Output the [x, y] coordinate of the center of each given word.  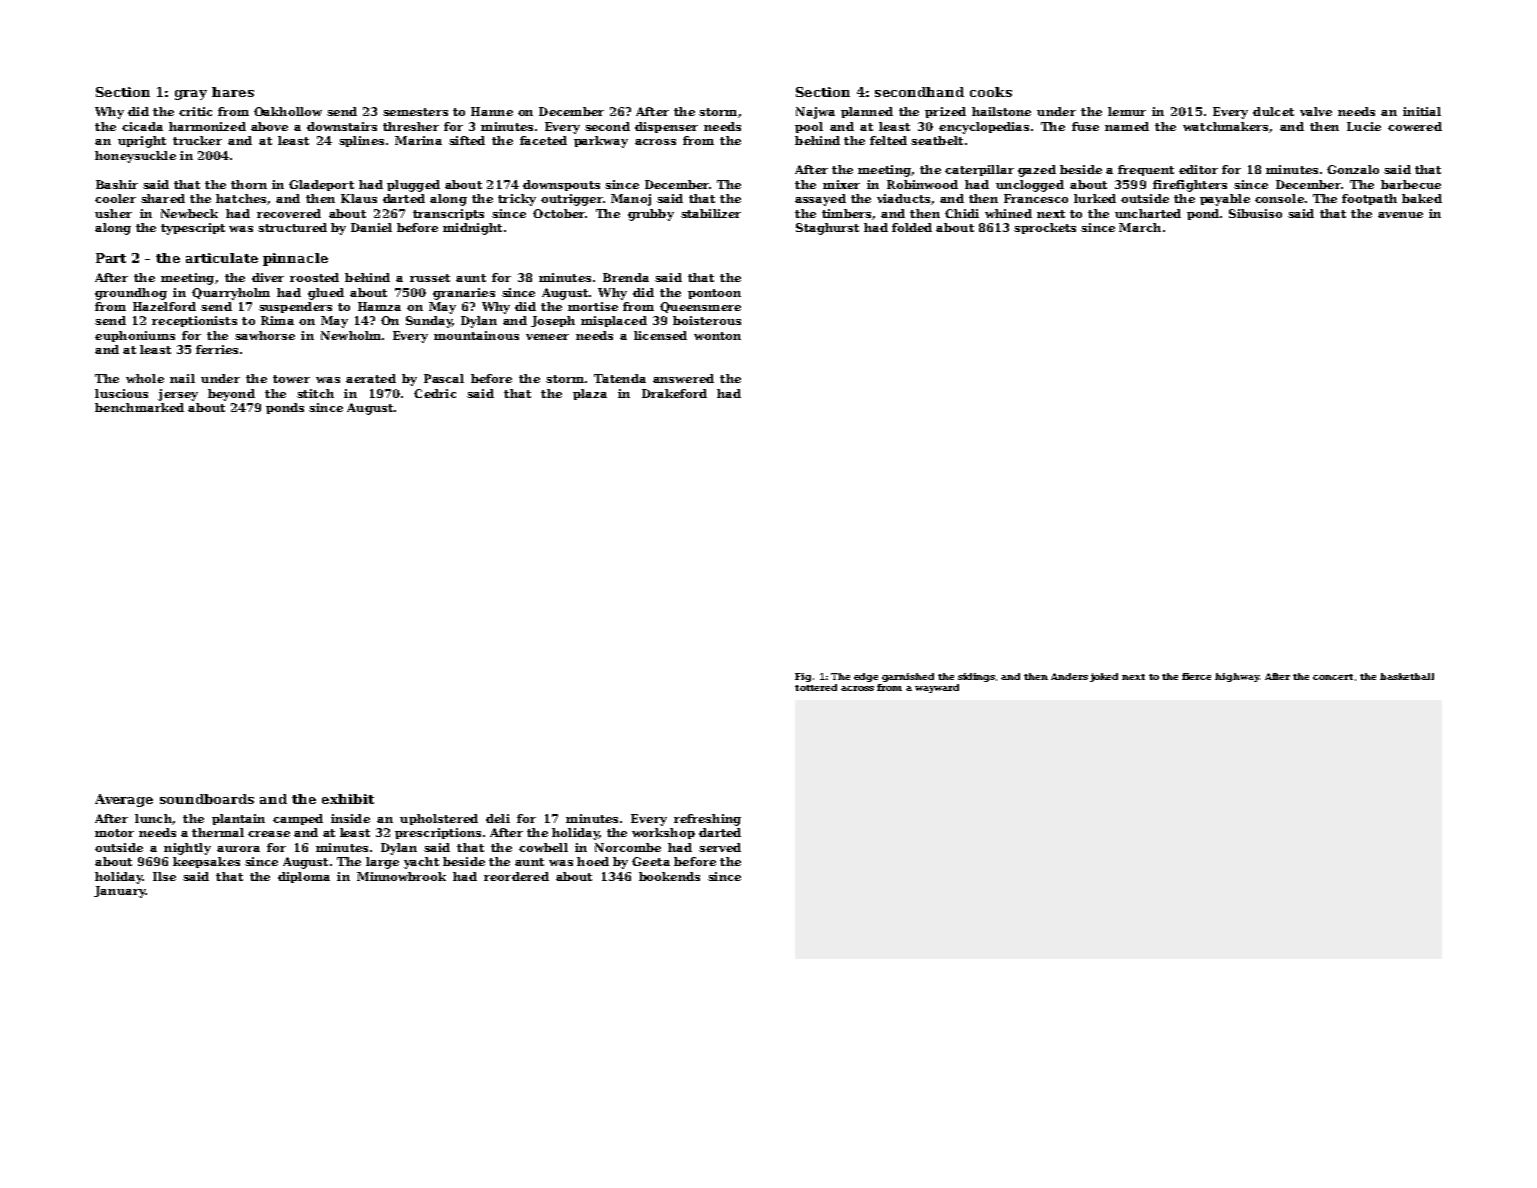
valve [1316, 111]
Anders [1069, 676]
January [120, 892]
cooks [991, 92]
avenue [1400, 215]
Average [124, 800]
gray [191, 95]
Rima [277, 320]
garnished [908, 677]
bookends [669, 876]
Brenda [626, 277]
